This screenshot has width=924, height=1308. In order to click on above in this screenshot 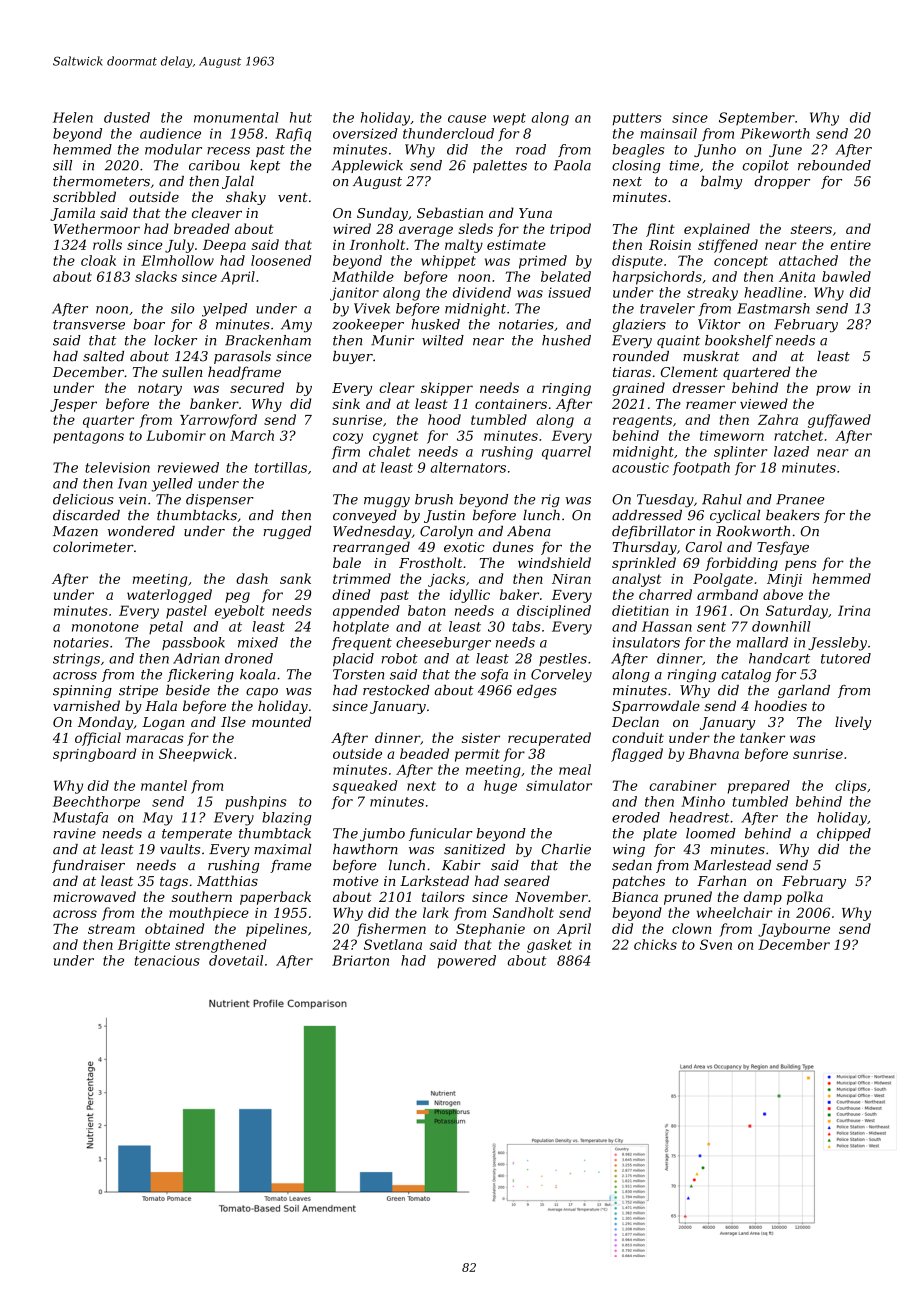, I will do `click(783, 594)`.
